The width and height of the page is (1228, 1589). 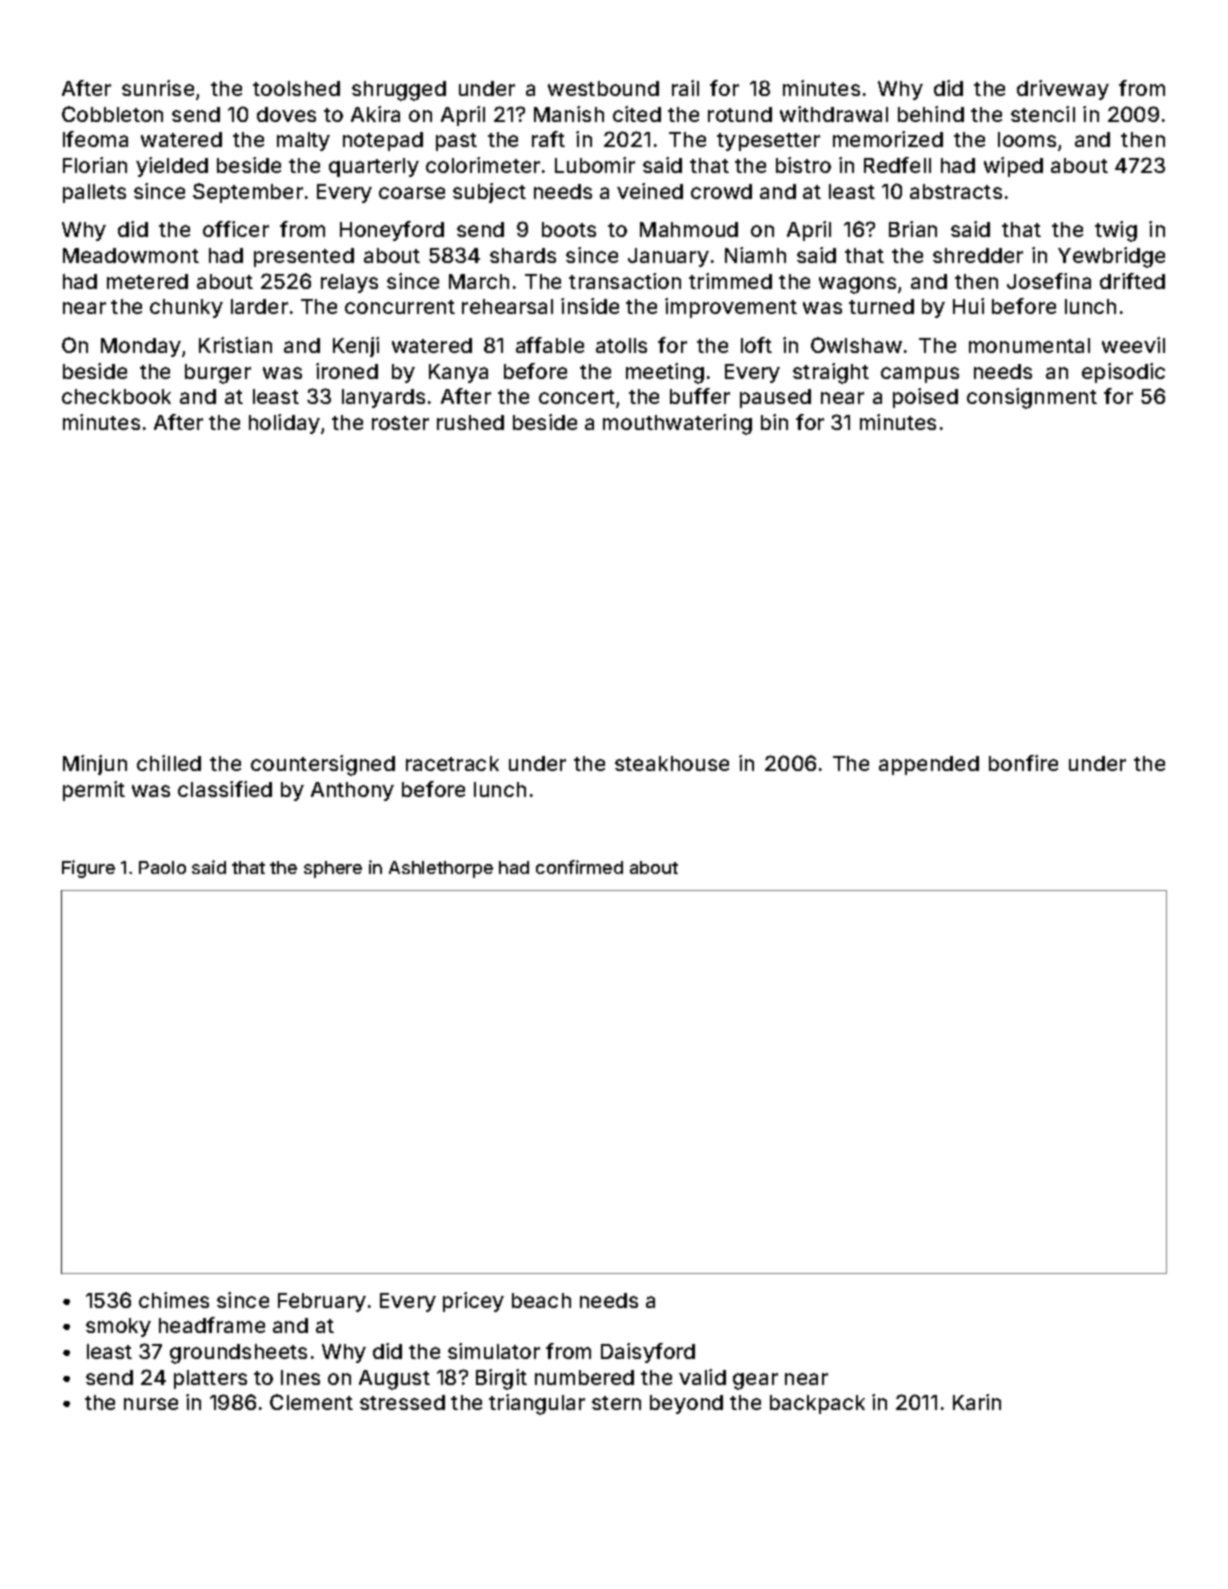 I want to click on mouthwatering, so click(x=677, y=424).
